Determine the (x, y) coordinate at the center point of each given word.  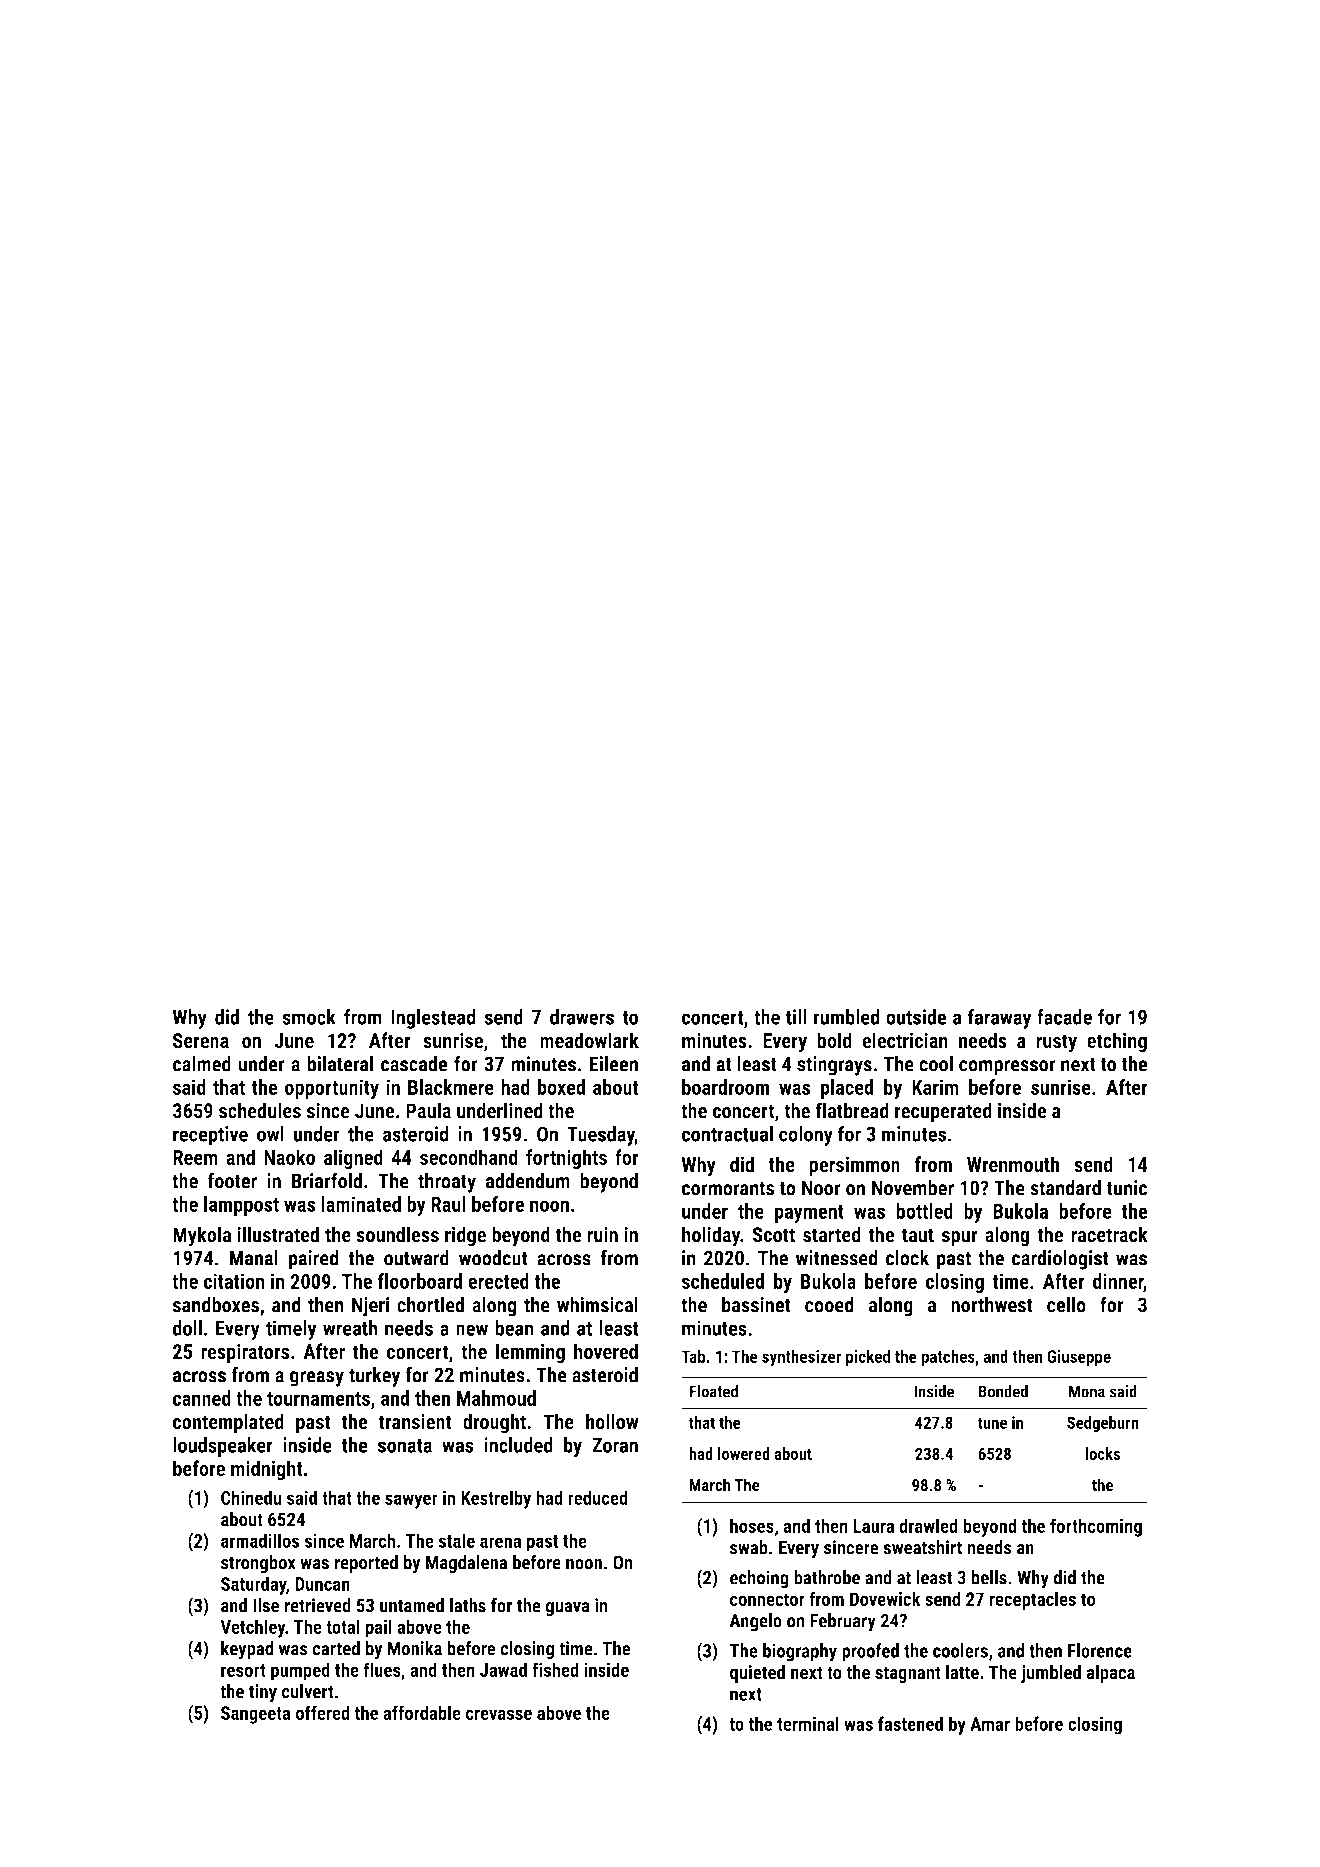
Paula (428, 1110)
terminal (808, 1723)
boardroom (725, 1087)
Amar (990, 1724)
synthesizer (801, 1358)
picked (868, 1358)
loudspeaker (223, 1447)
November (913, 1187)
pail (379, 1628)
